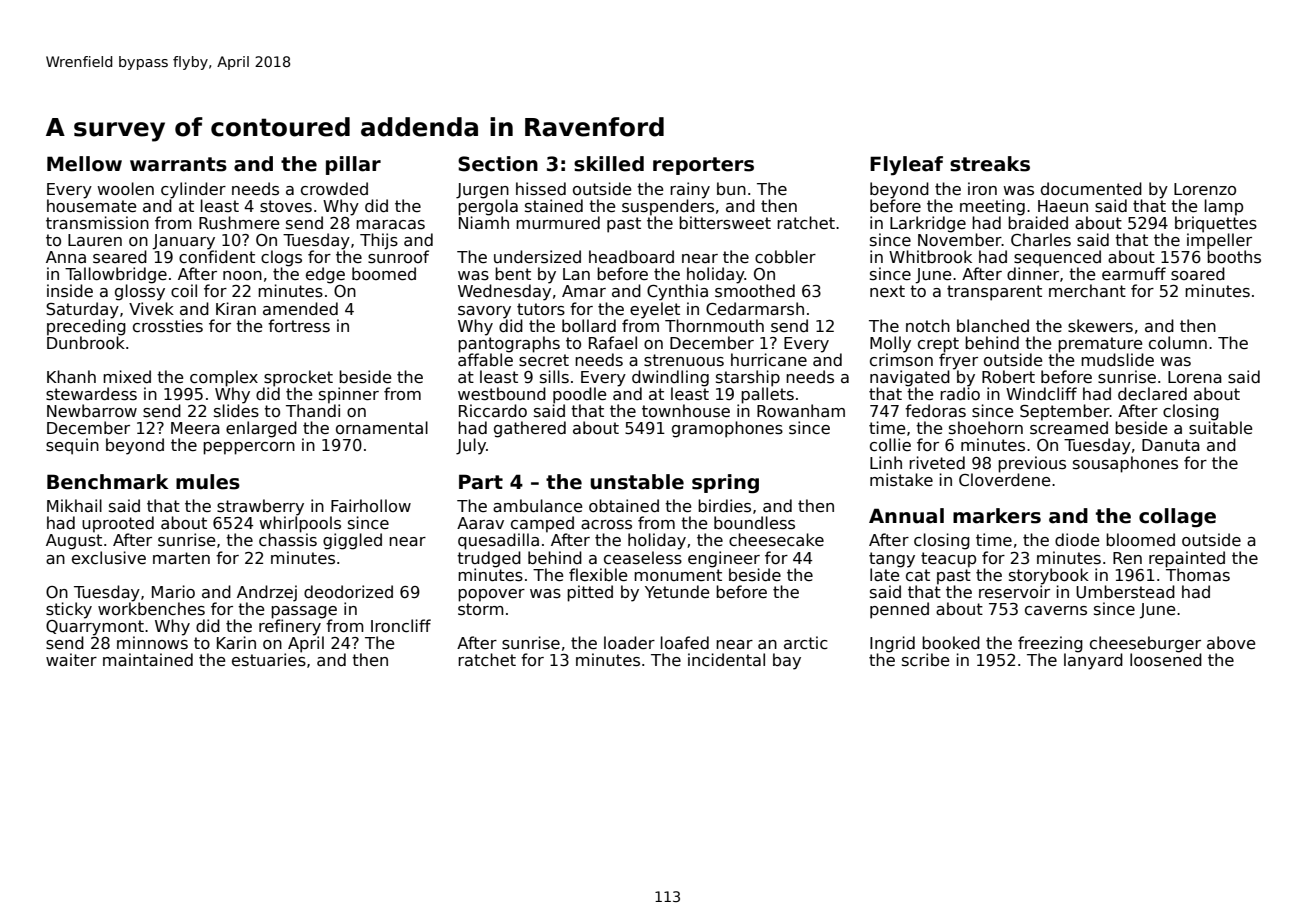 The width and height of the document is (1308, 924). I want to click on Section, so click(498, 164).
